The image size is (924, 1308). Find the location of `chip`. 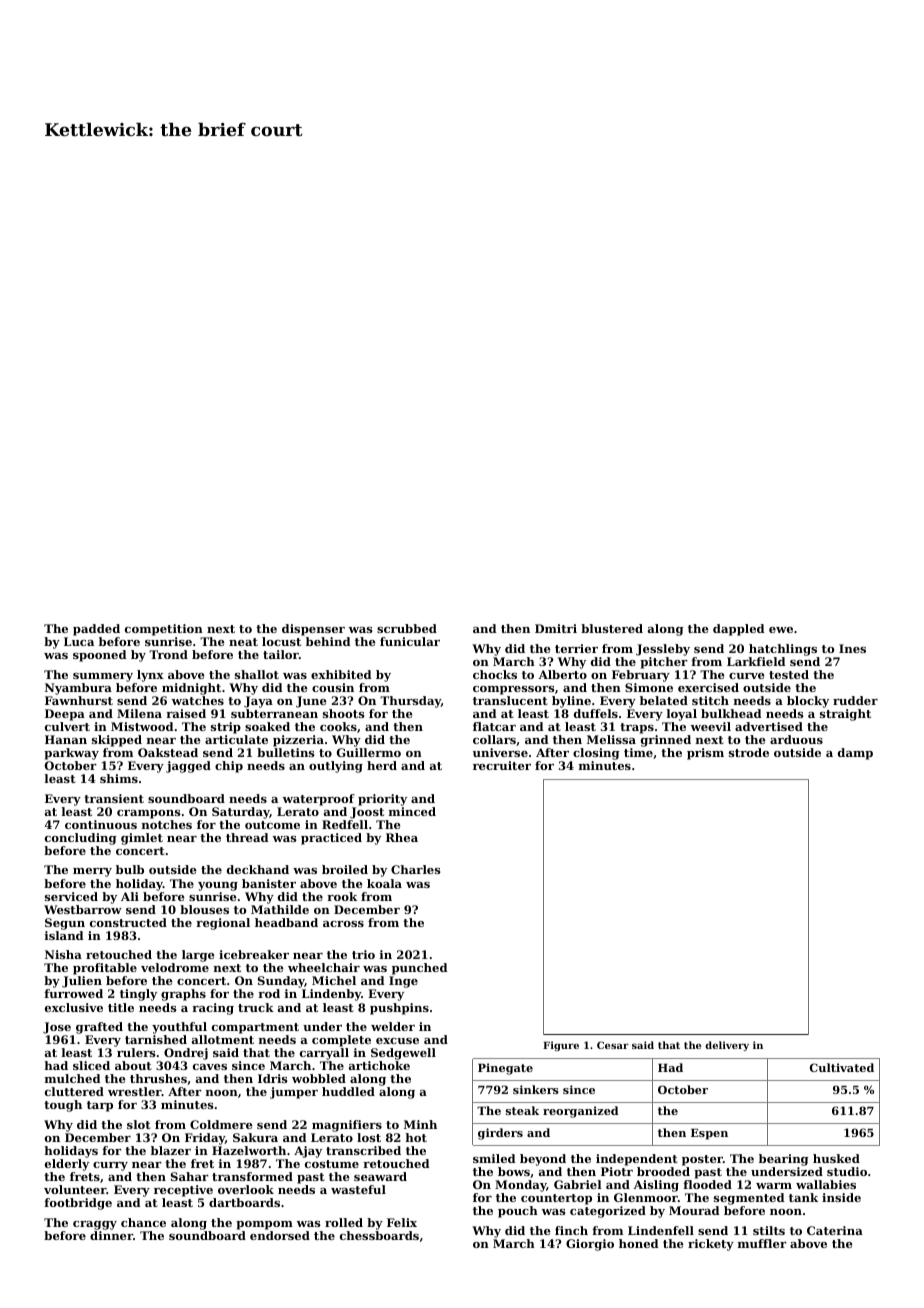

chip is located at coordinates (229, 767).
